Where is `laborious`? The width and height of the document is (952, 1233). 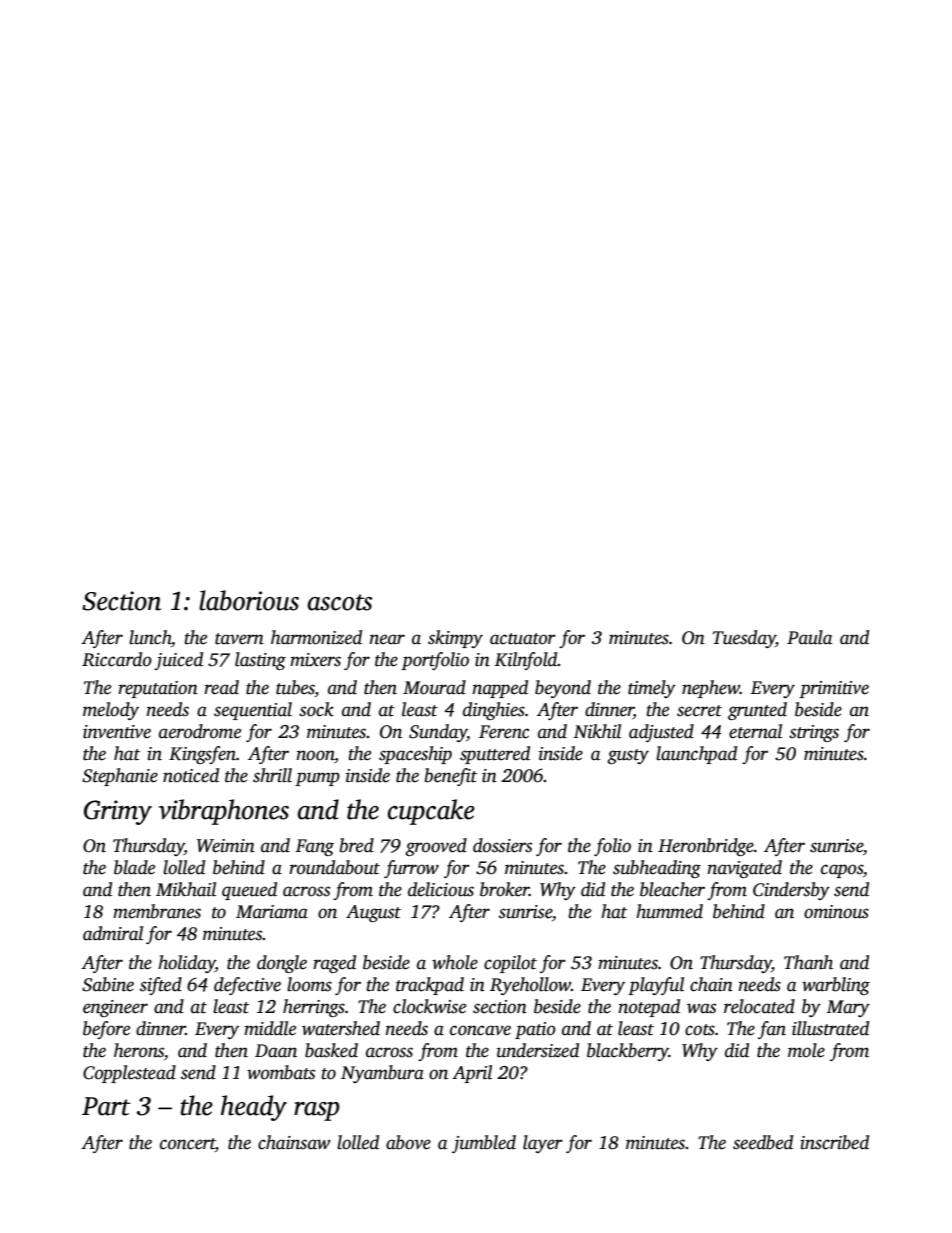 laborious is located at coordinates (249, 600).
